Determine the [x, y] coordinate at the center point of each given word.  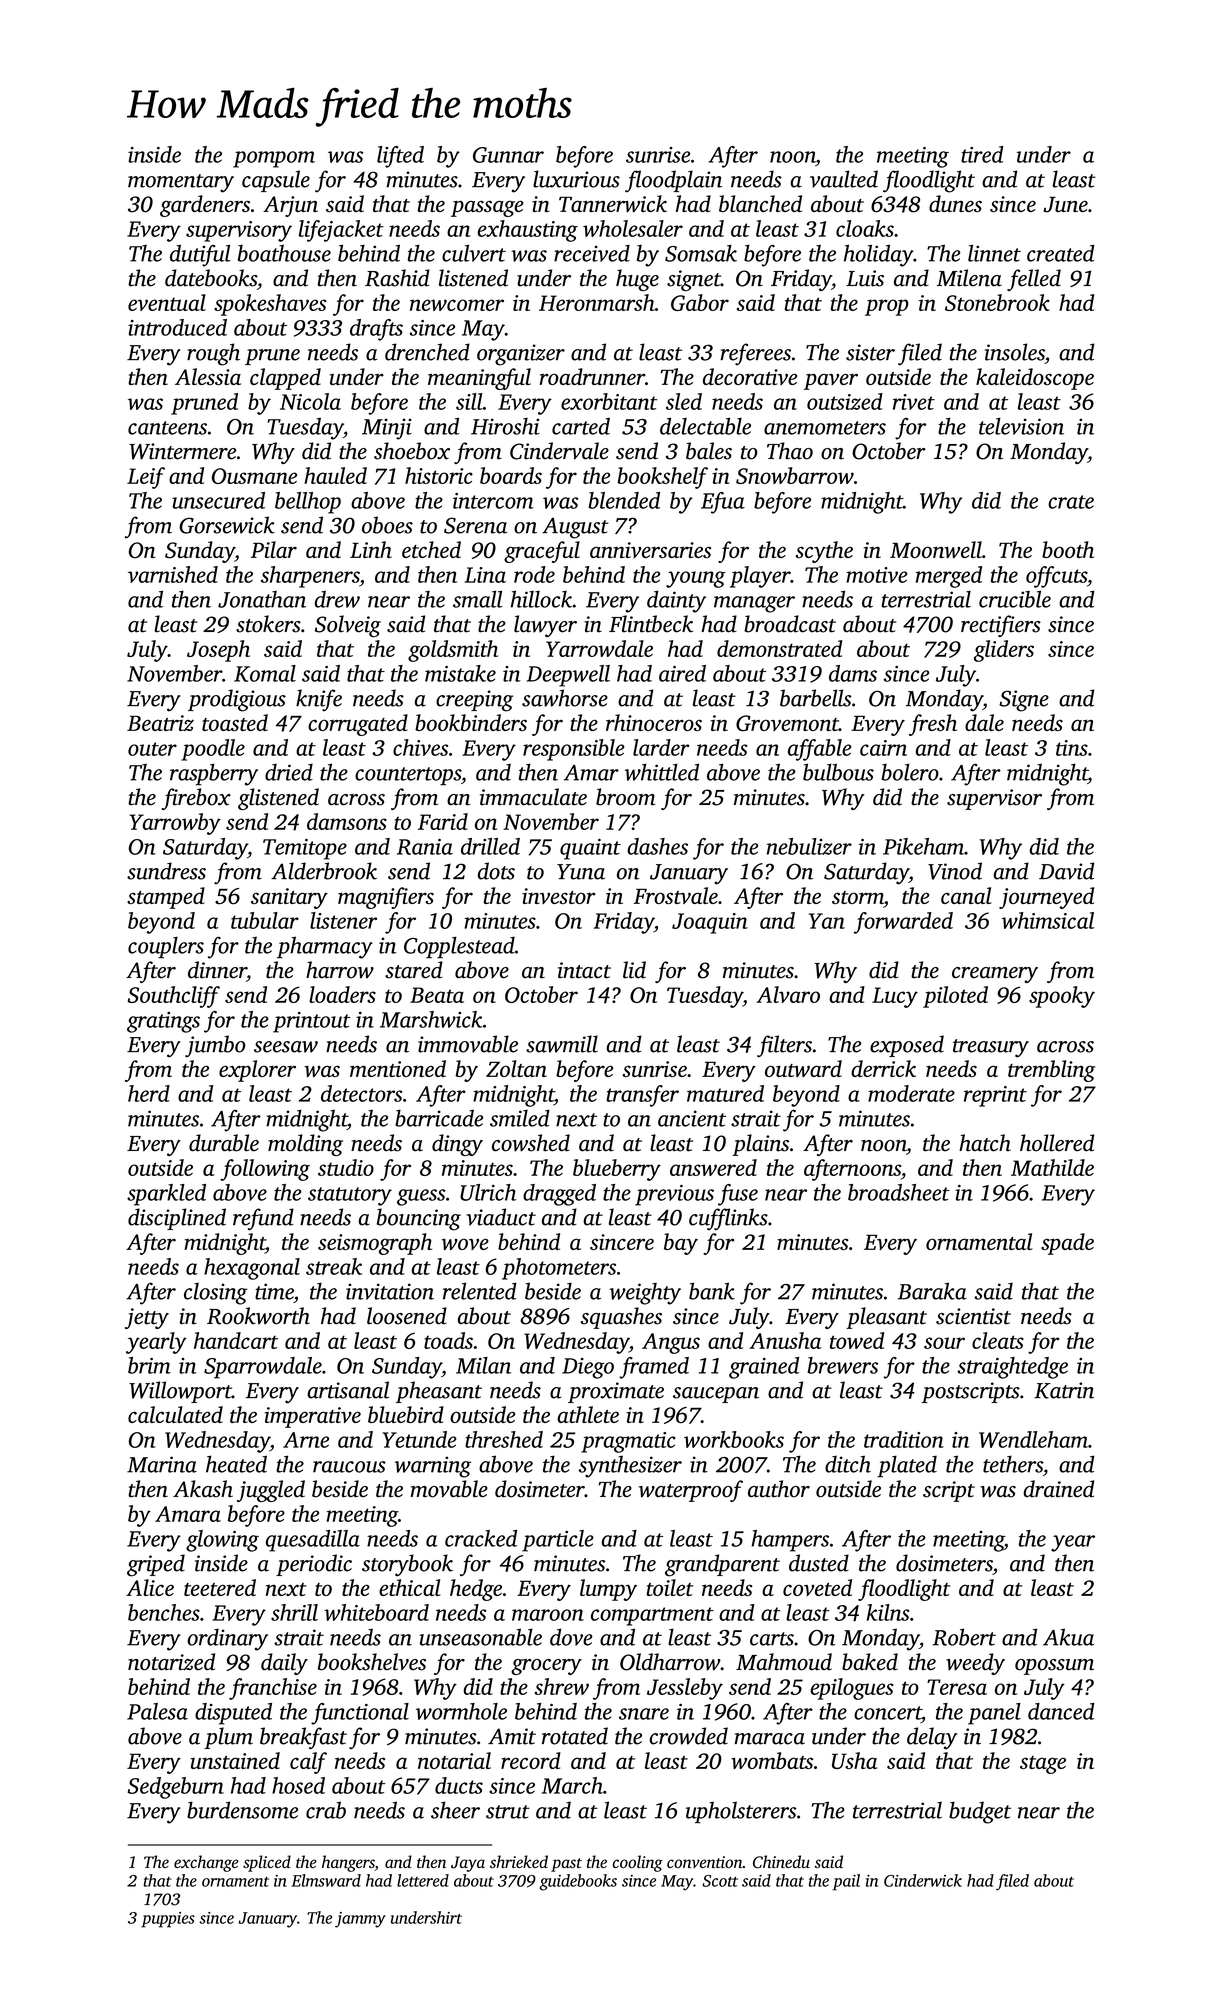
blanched [760, 203]
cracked [481, 1538]
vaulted [844, 179]
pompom [274, 159]
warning [433, 1467]
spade [1067, 1244]
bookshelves [372, 1662]
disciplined [177, 1219]
